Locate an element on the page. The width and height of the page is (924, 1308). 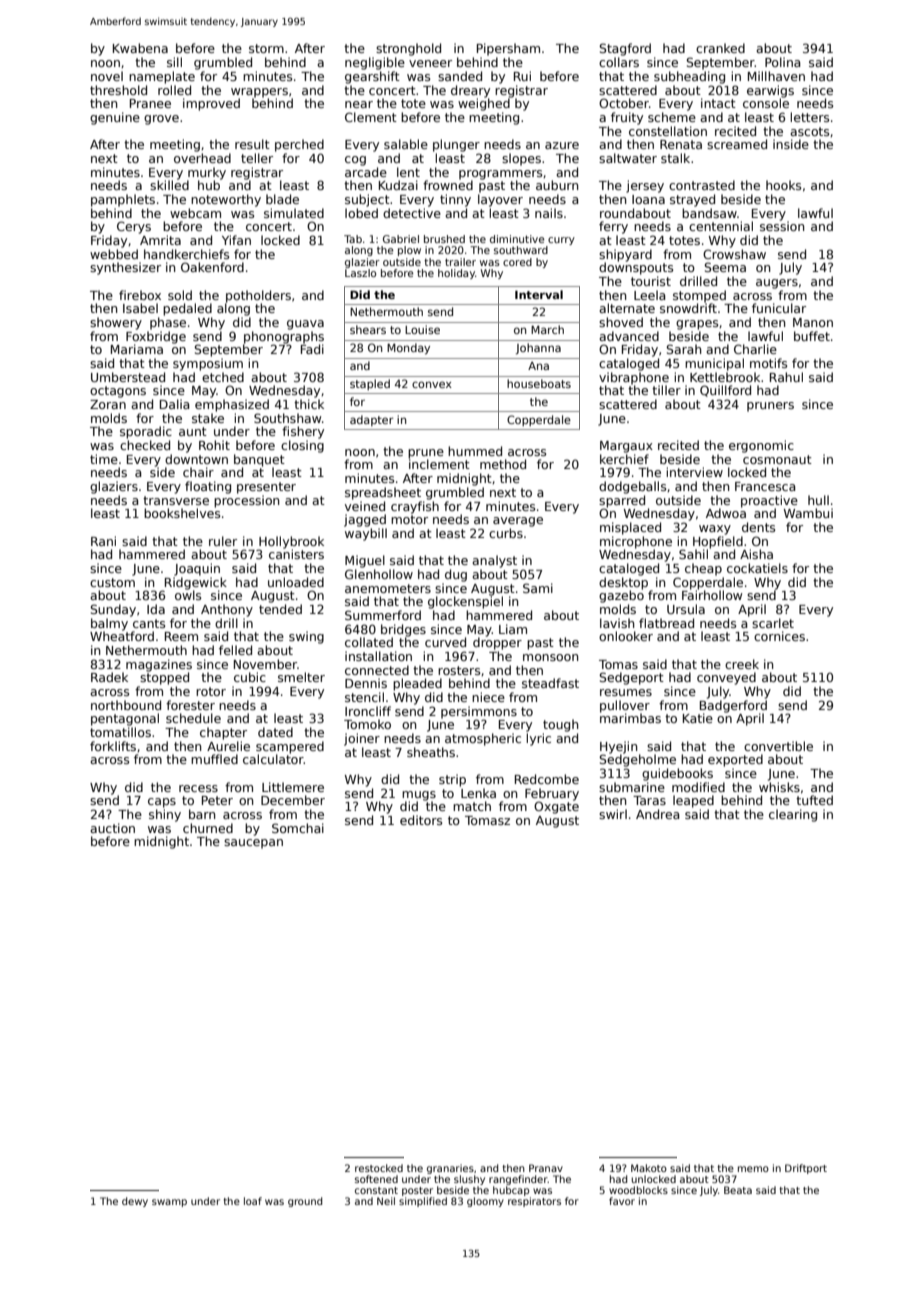
loaf is located at coordinates (253, 1201).
